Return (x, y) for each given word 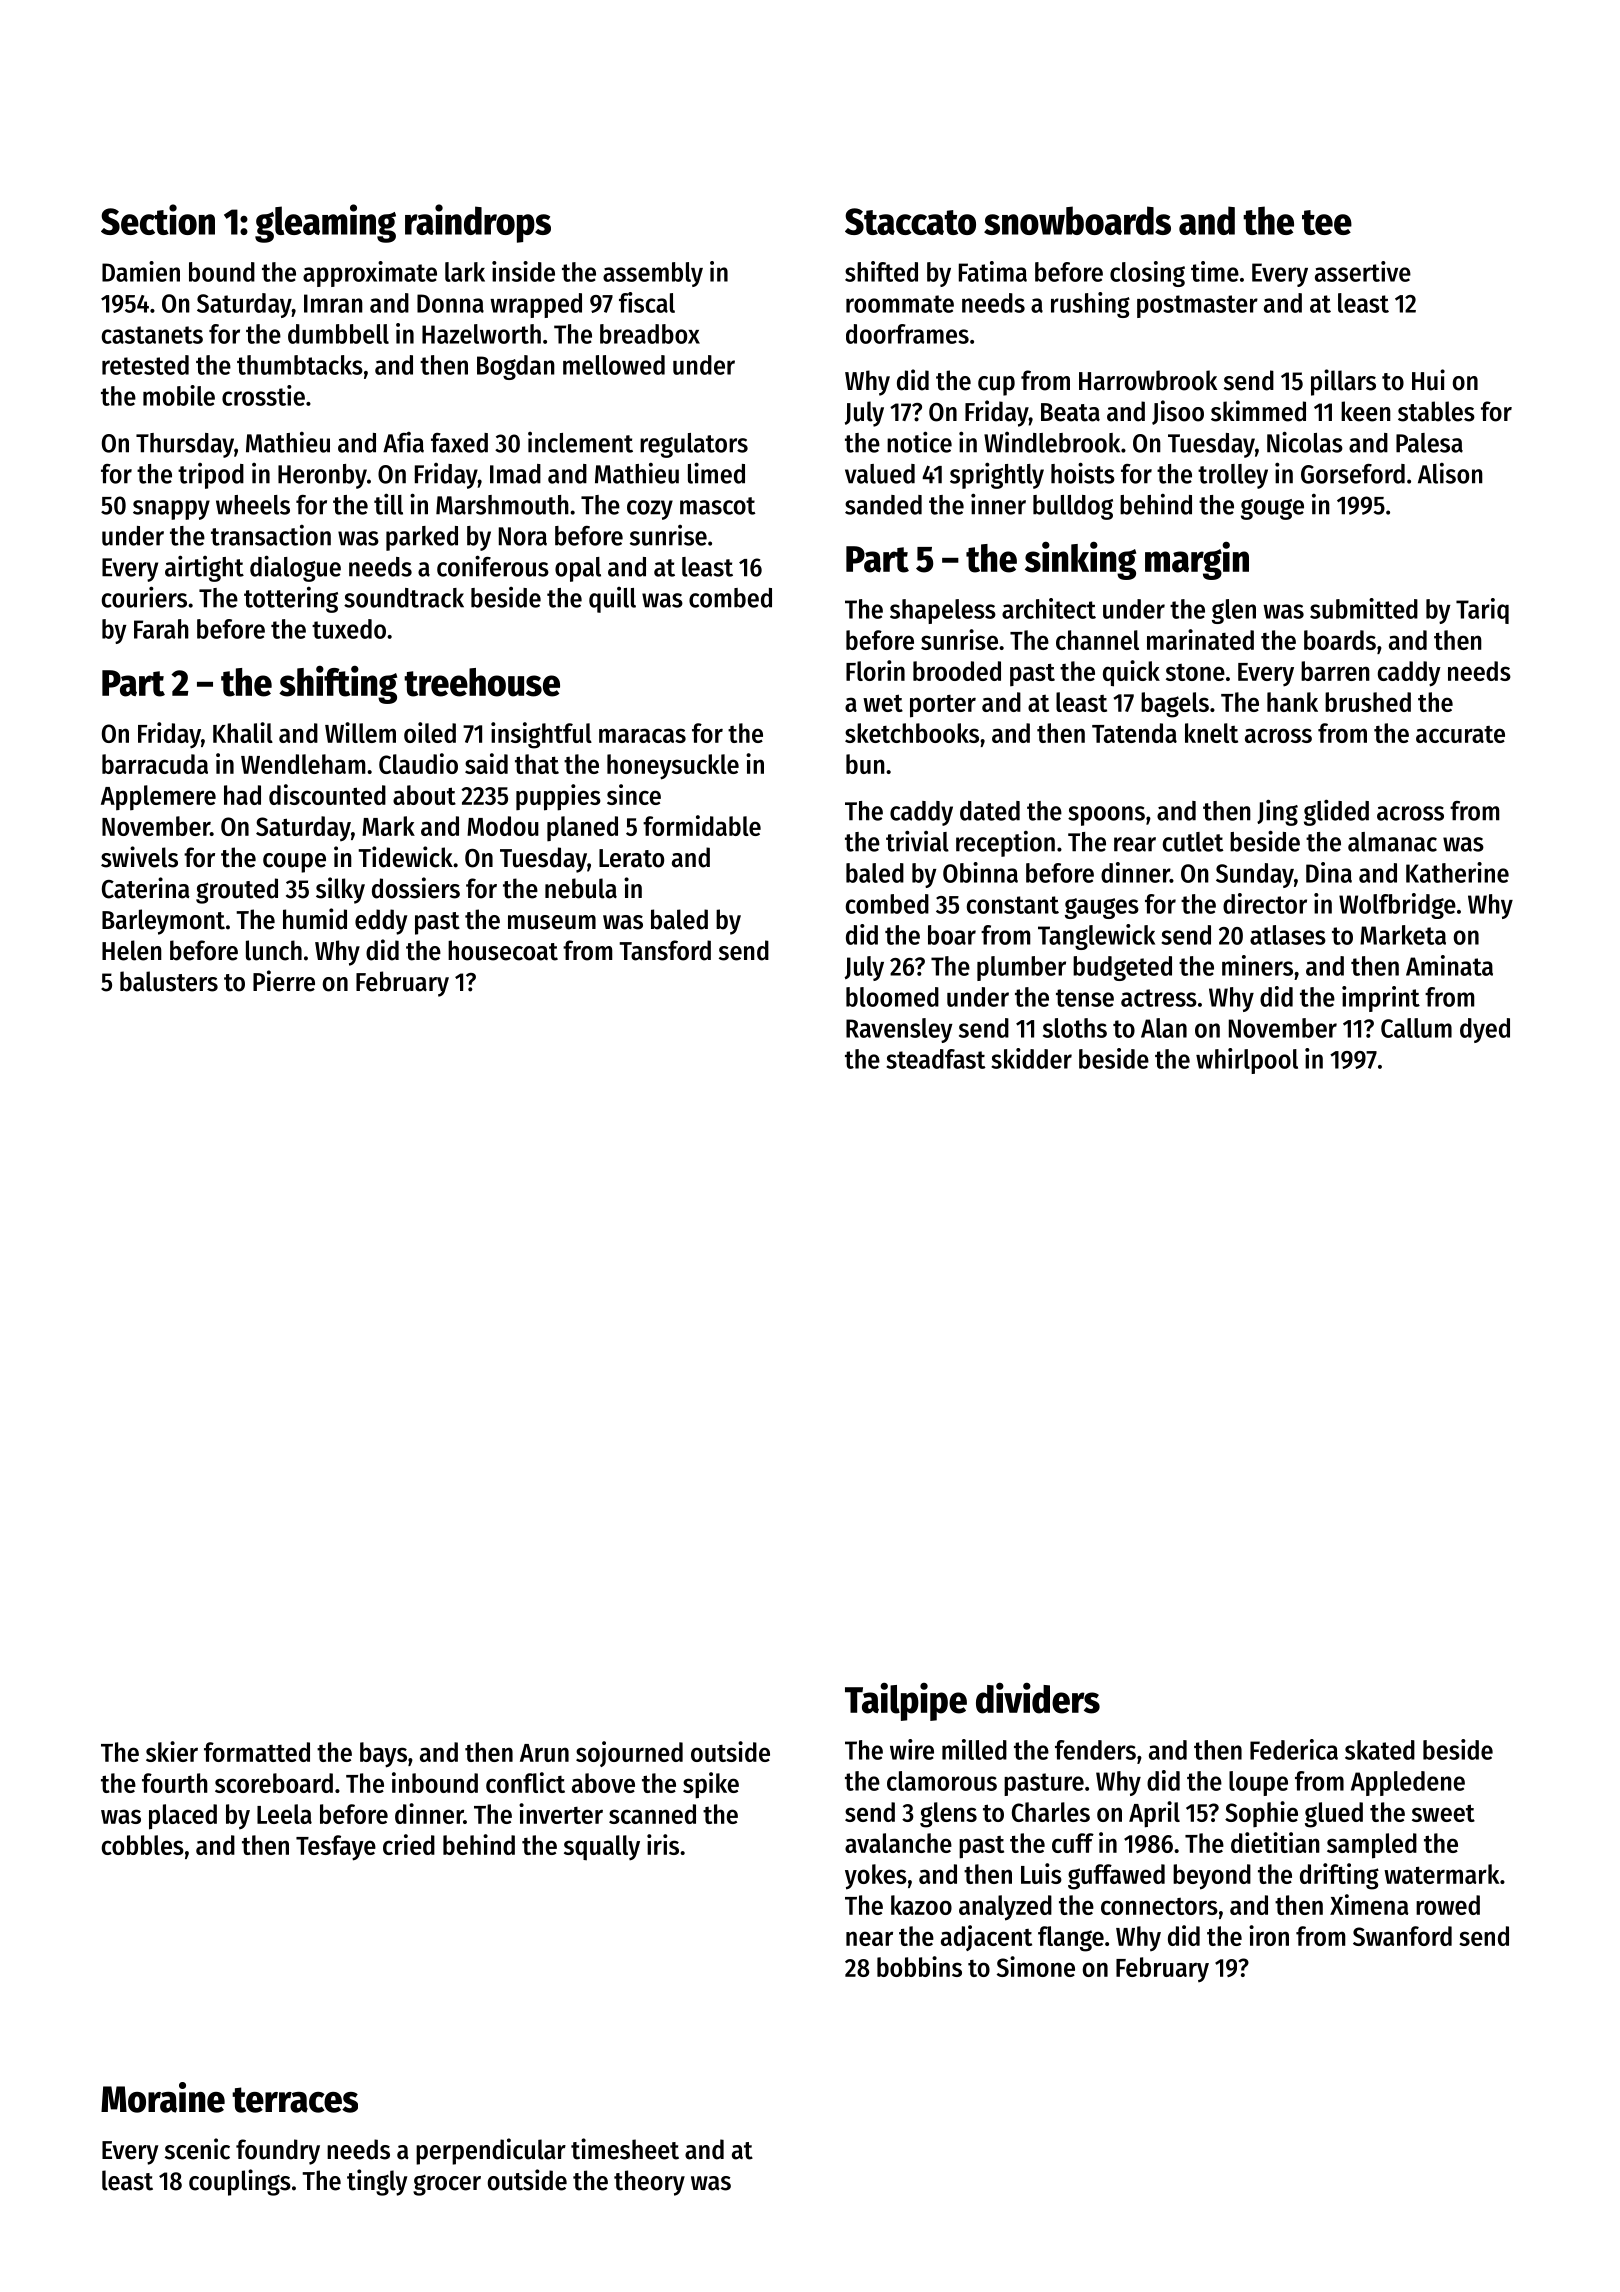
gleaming (325, 223)
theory (649, 2183)
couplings (240, 2182)
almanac (1392, 842)
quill (612, 600)
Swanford (1402, 1936)
